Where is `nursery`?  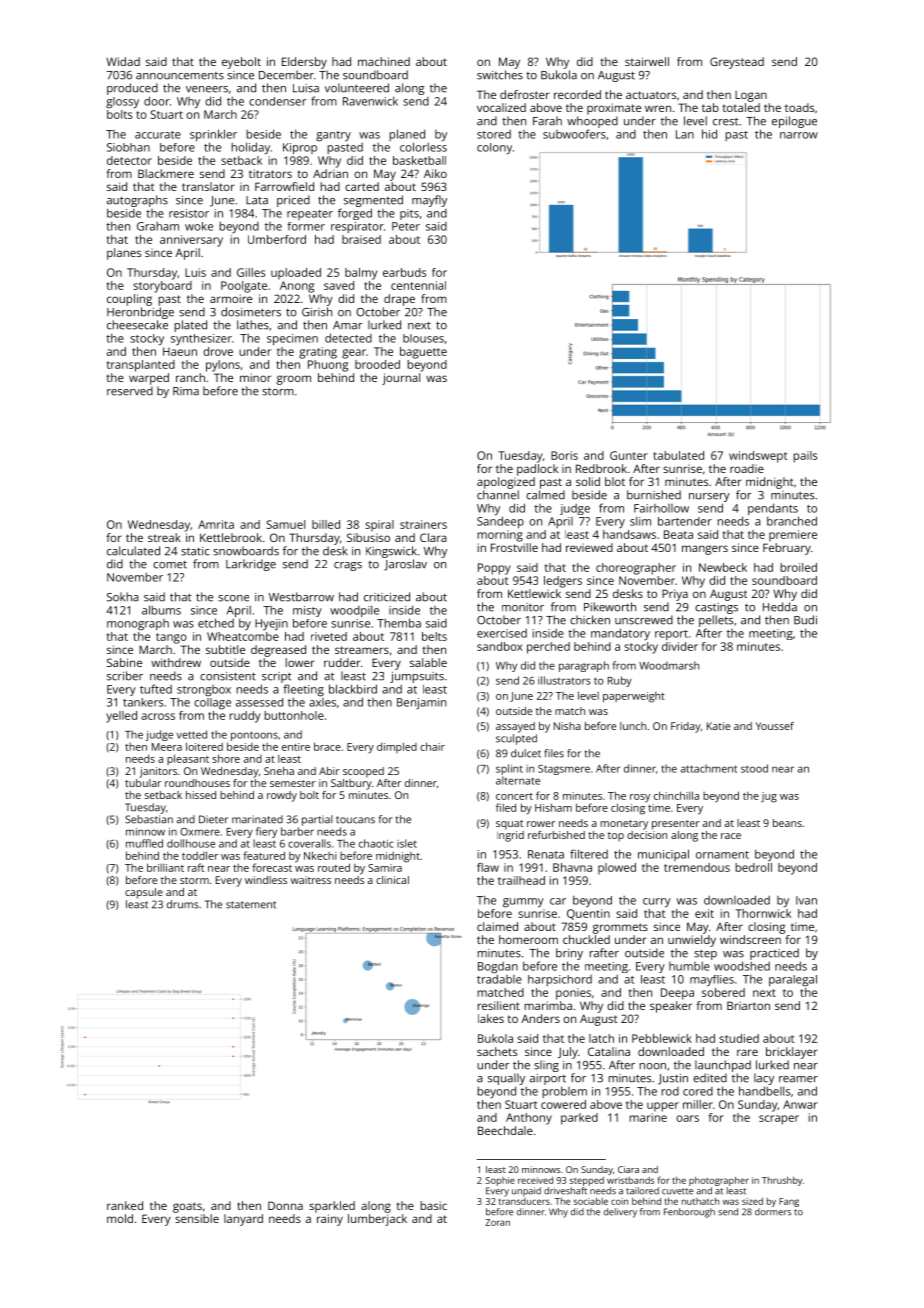
nursery is located at coordinates (709, 497).
